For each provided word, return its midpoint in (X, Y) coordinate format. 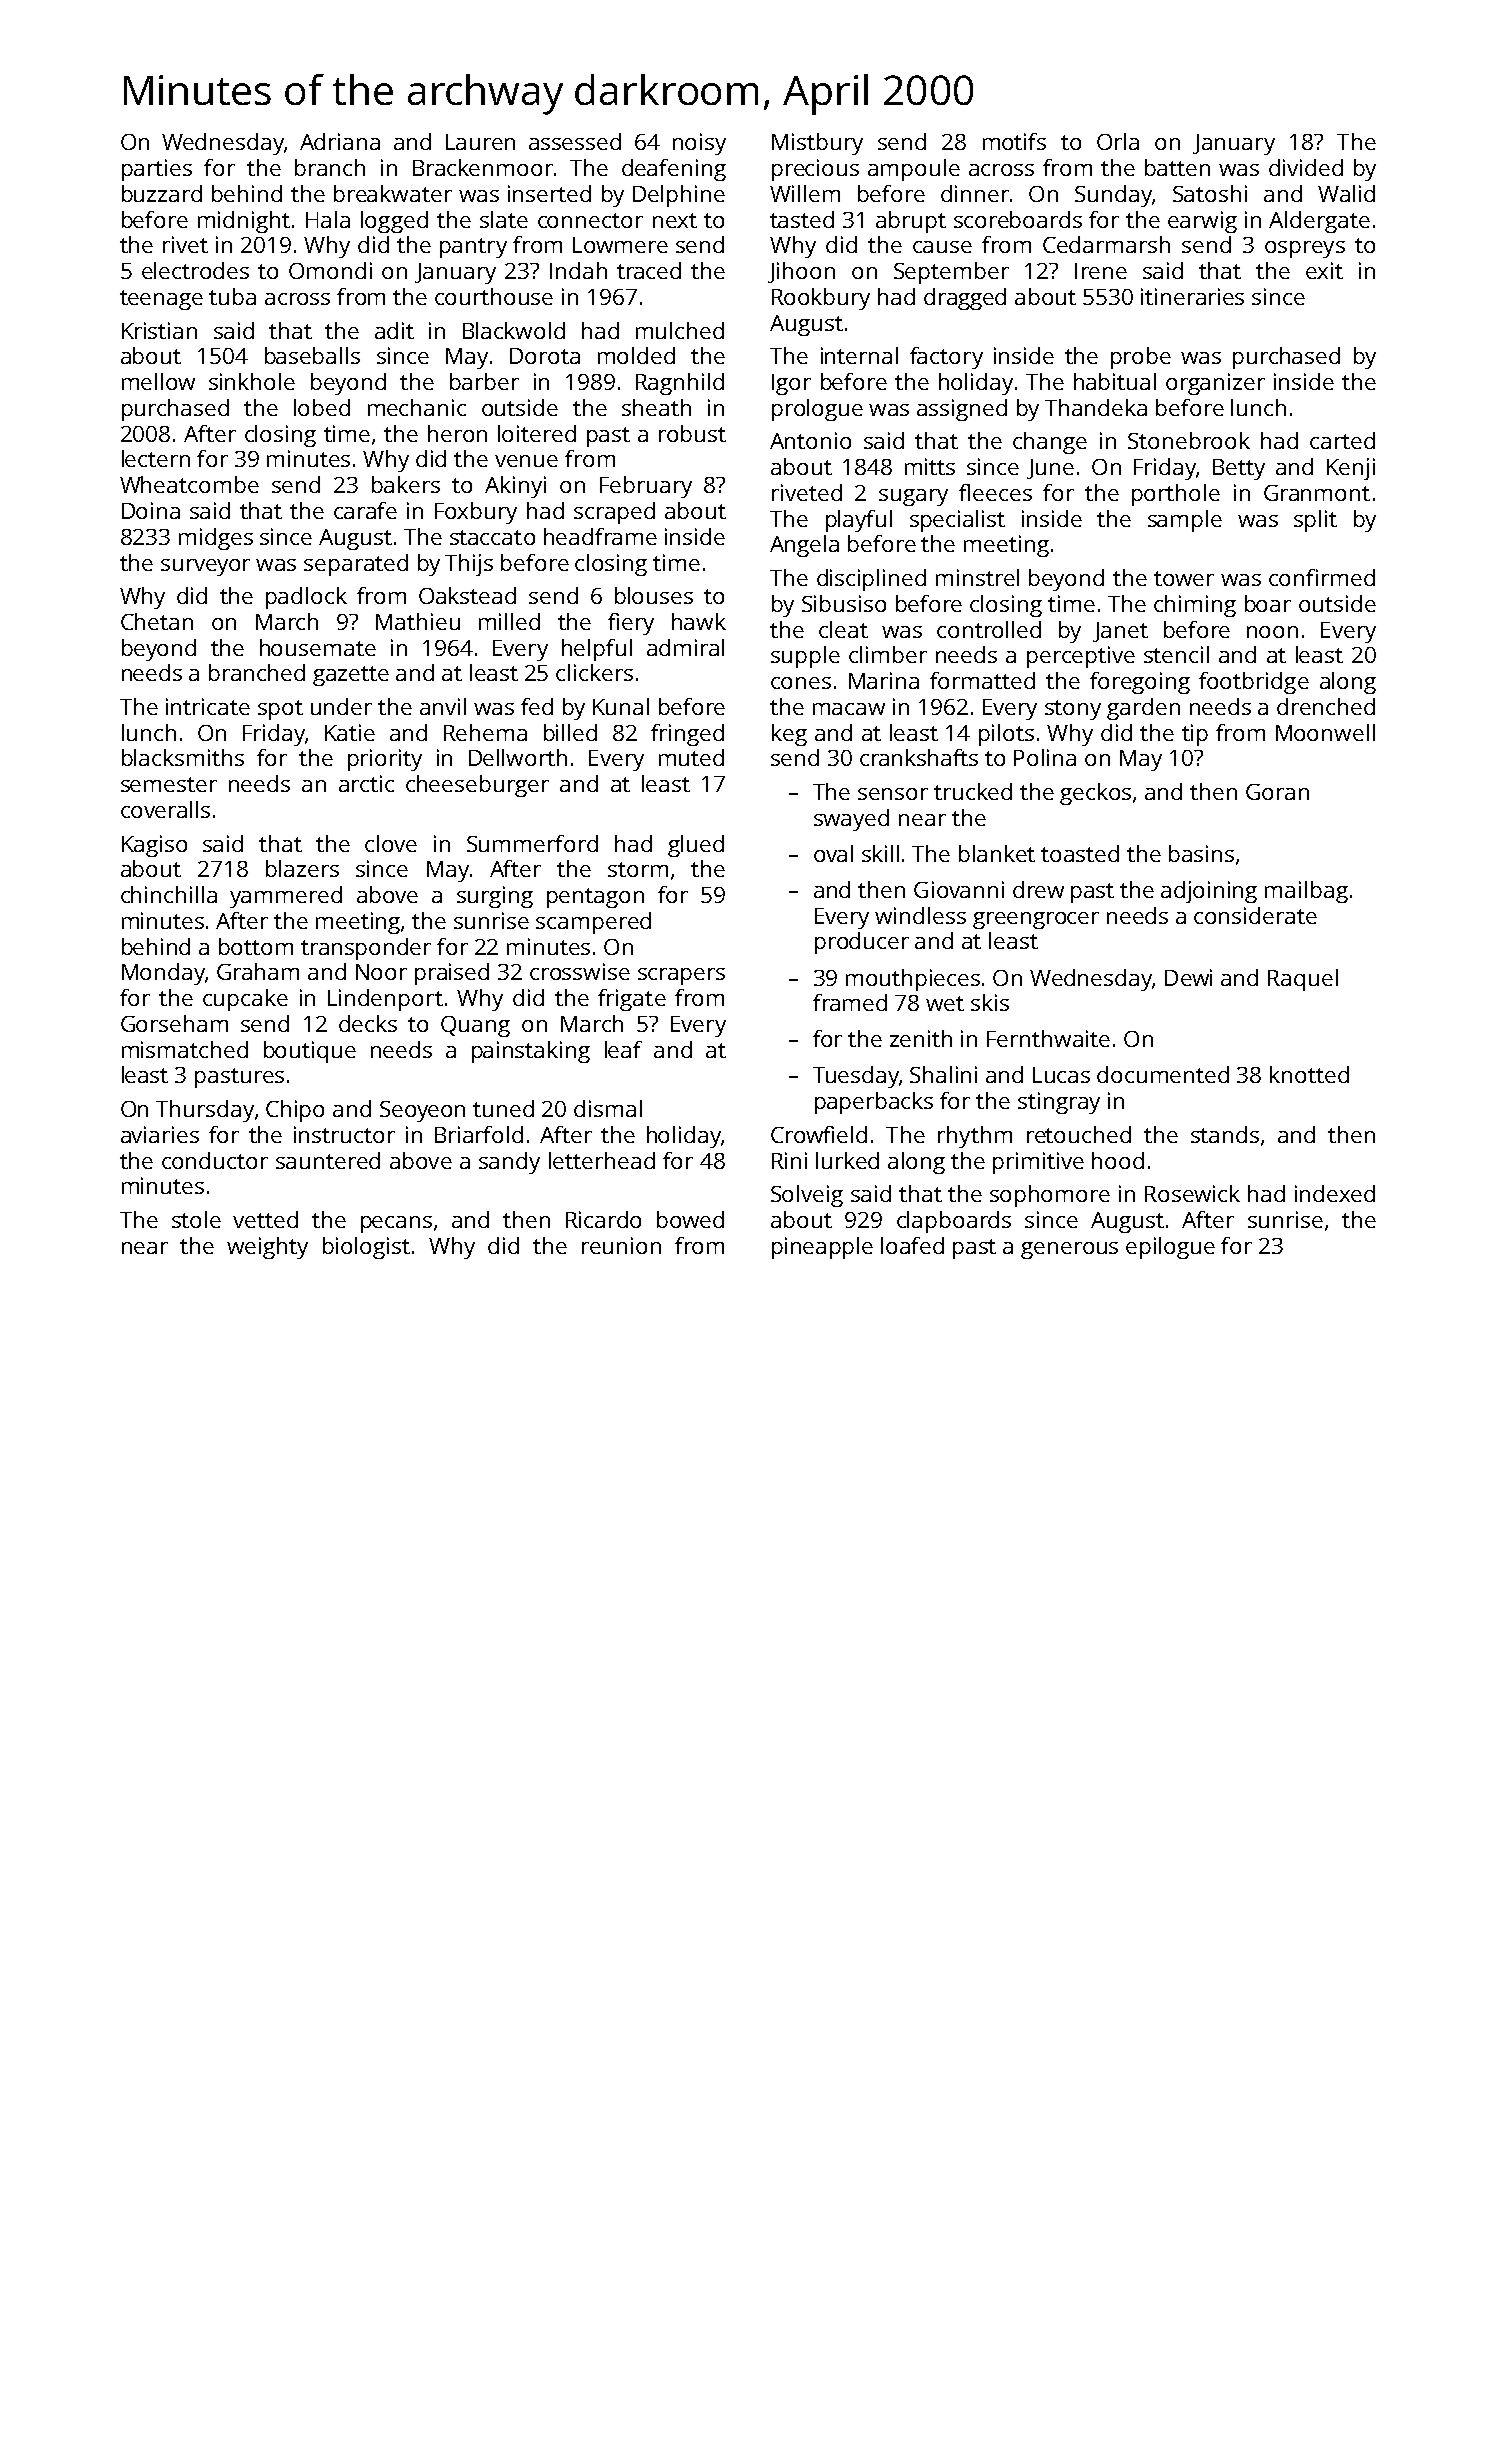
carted (1342, 440)
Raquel (1303, 980)
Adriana (340, 141)
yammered (286, 897)
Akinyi (515, 487)
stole (196, 1219)
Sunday (1113, 196)
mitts (930, 466)
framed (850, 1002)
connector (590, 220)
